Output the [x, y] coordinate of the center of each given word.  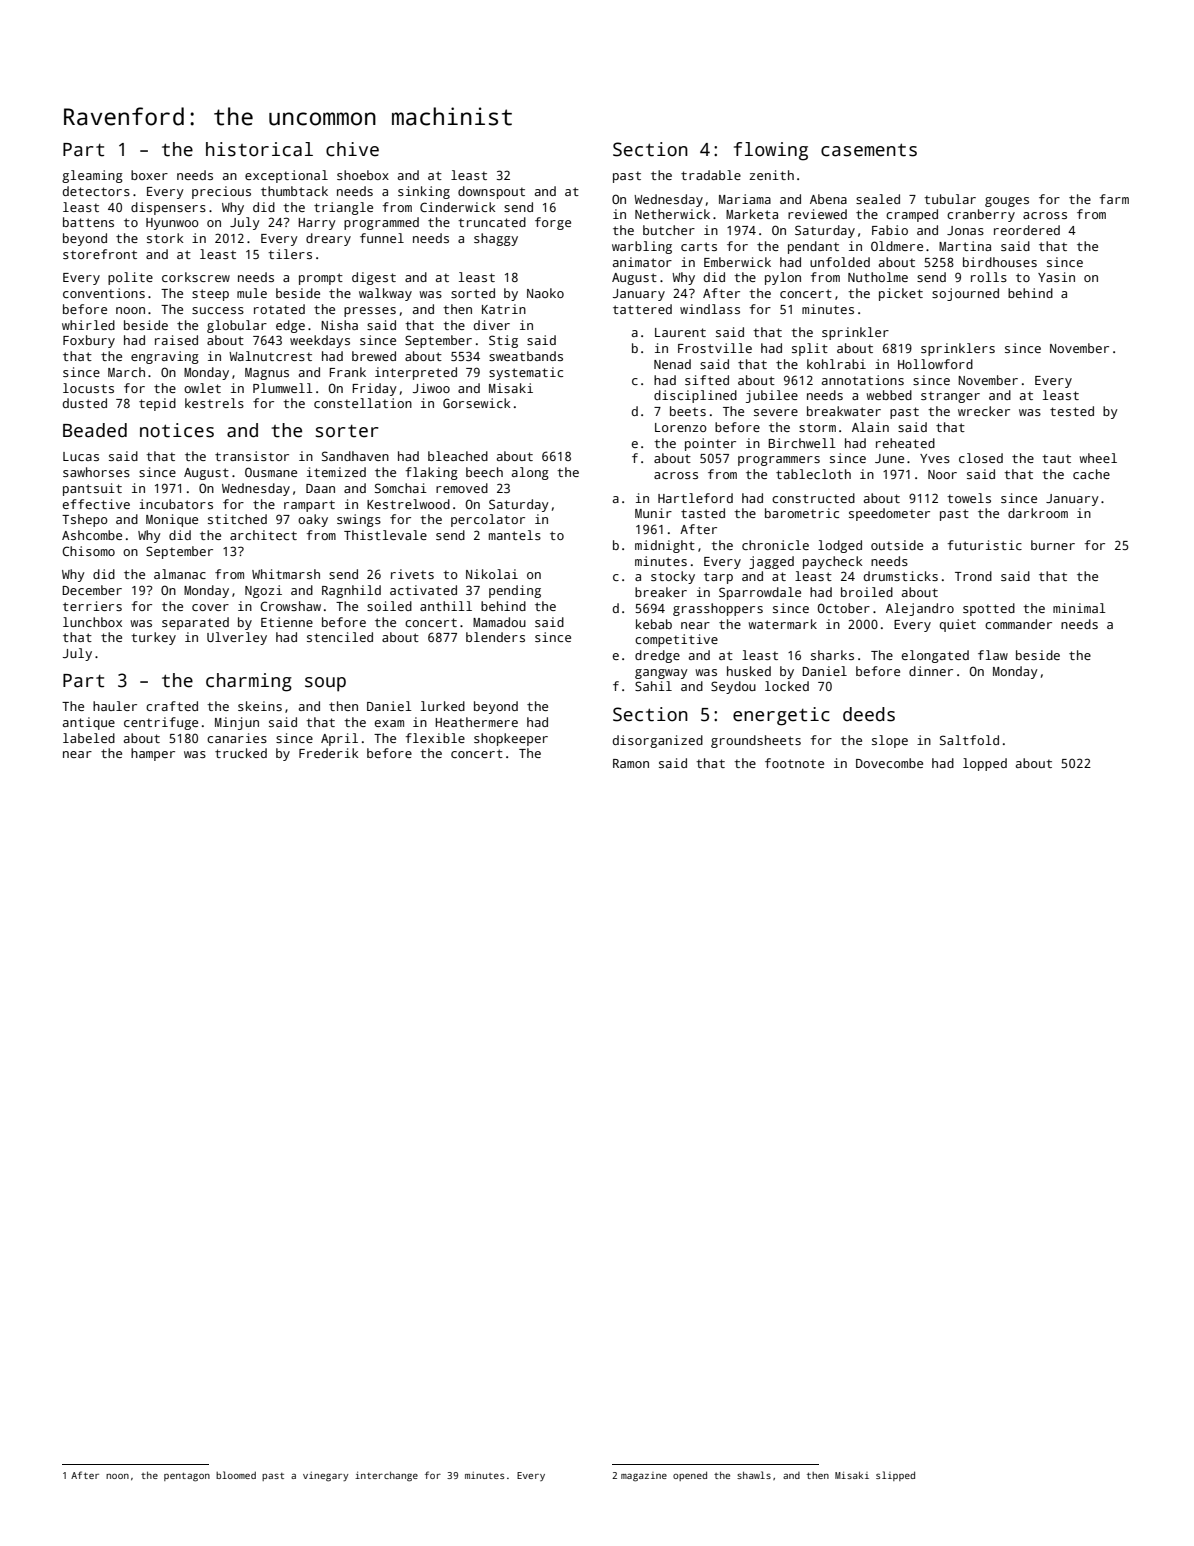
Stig [503, 341]
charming [249, 682]
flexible [435, 738]
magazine [644, 1477]
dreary [328, 239]
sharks [832, 655]
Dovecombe [889, 763]
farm [1114, 199]
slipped [895, 1476]
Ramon [631, 763]
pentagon [187, 1477]
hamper [153, 754]
